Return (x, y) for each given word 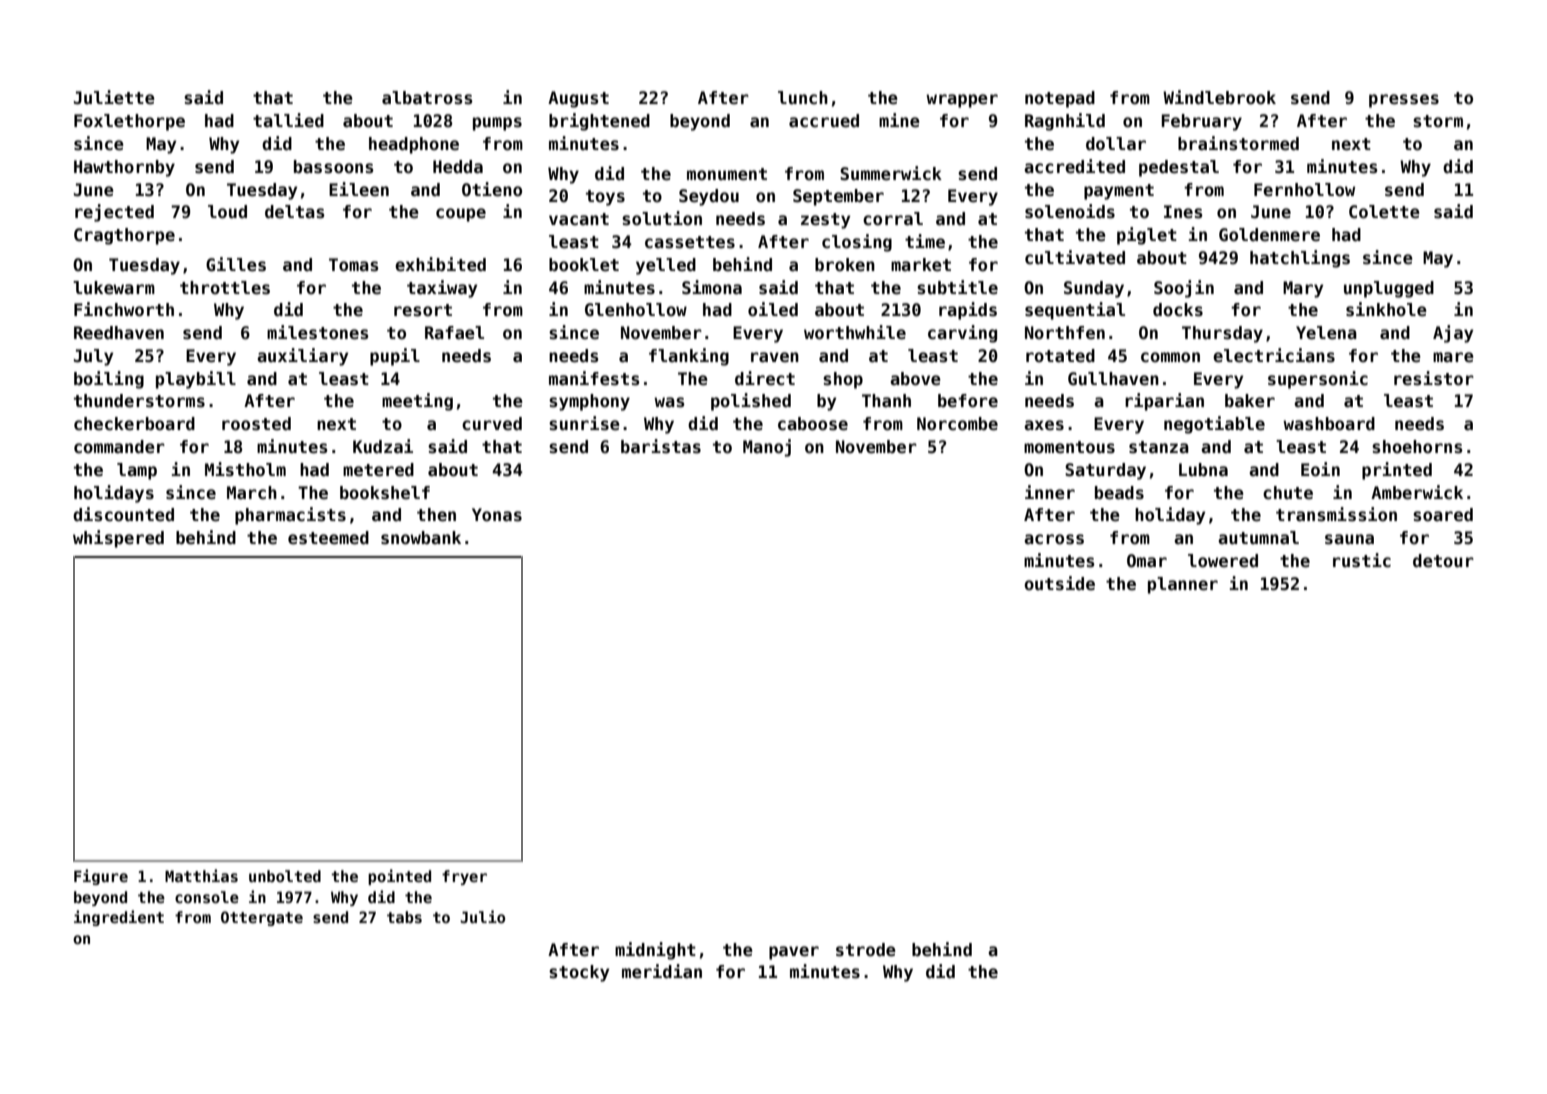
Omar (1147, 561)
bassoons (334, 167)
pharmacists (290, 516)
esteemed (328, 538)
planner (1183, 585)
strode (866, 950)
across (1054, 539)
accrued (824, 121)
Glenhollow (636, 310)
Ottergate (262, 918)
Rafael (454, 333)
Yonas (497, 515)
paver (794, 953)
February (1201, 122)
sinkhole (1386, 309)
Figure (101, 877)
